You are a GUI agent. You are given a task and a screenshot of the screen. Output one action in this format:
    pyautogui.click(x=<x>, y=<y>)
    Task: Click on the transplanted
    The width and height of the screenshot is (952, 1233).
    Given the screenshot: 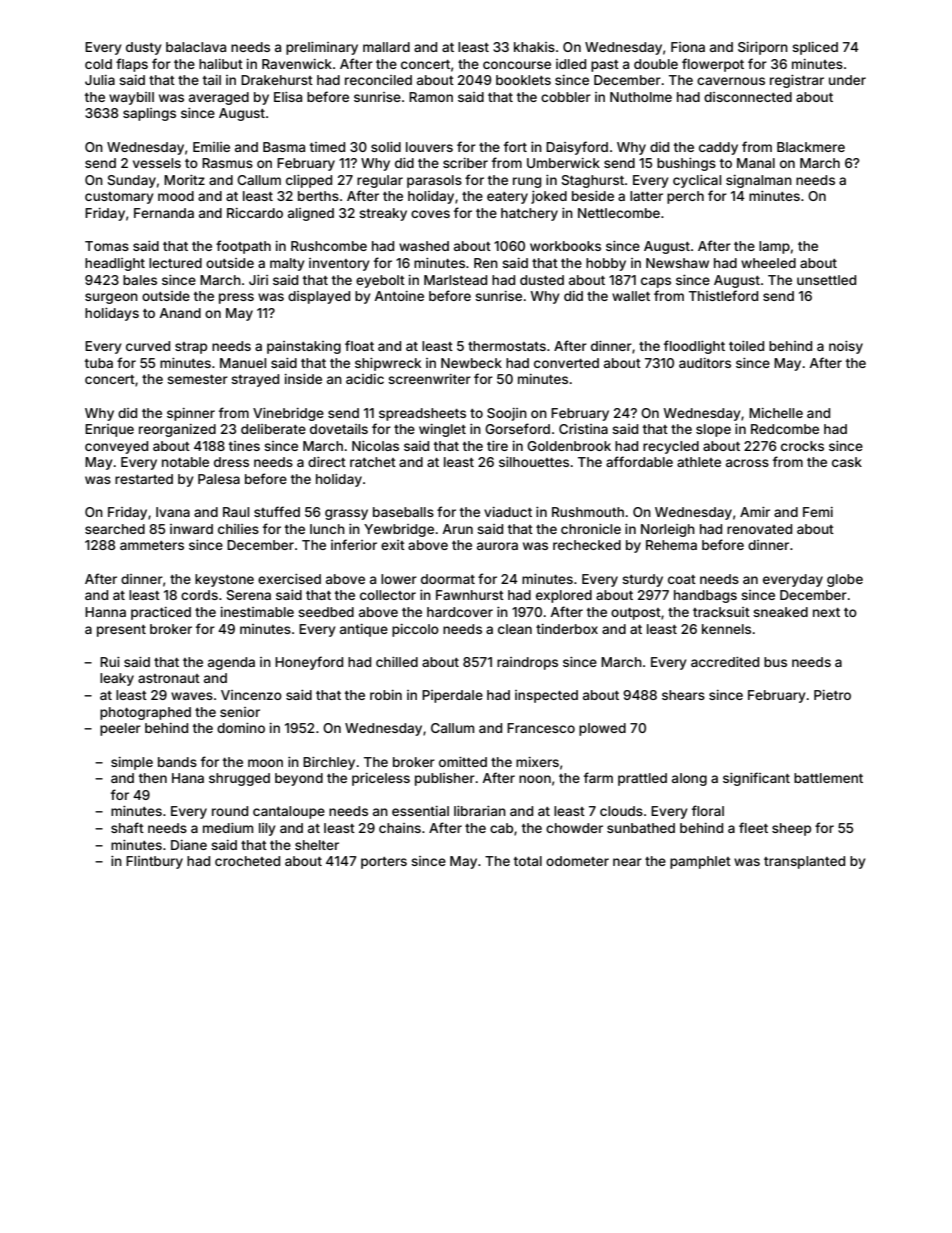 What is the action you would take?
    pyautogui.click(x=804, y=862)
